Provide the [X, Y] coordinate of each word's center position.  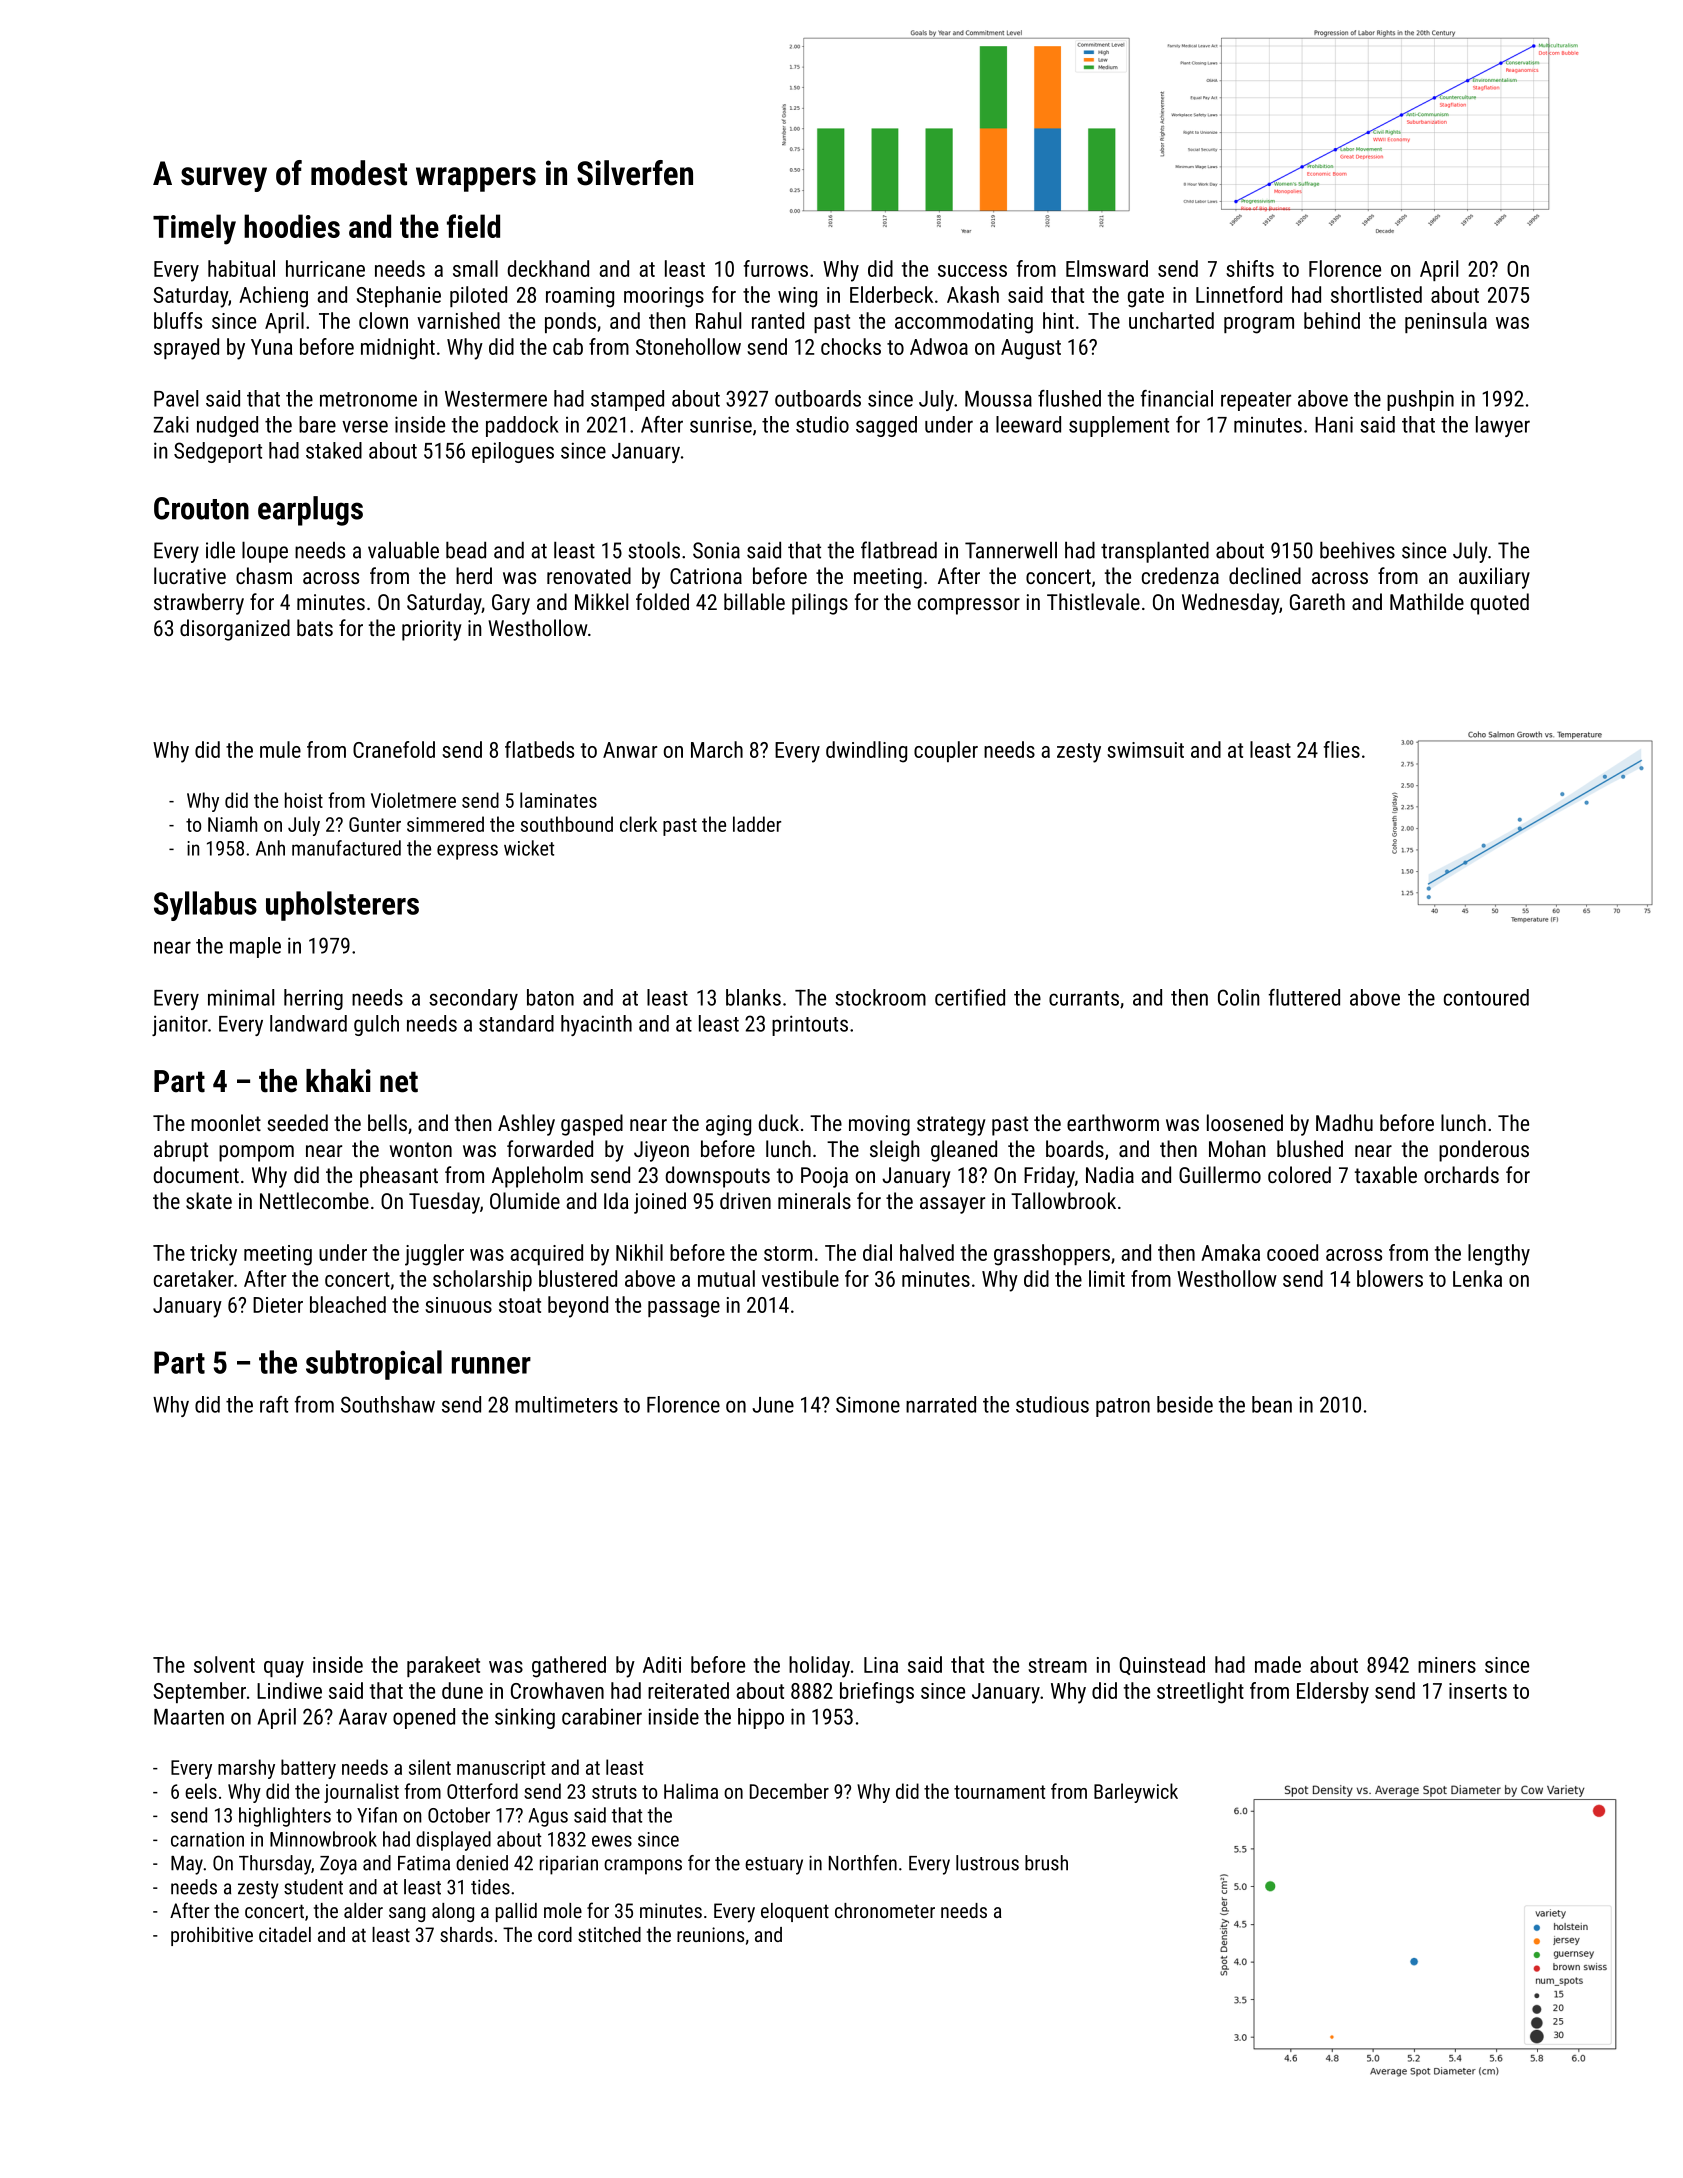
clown [383, 320]
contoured [1486, 997]
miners [1447, 1665]
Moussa [998, 398]
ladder [757, 824]
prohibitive [212, 1936]
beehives [1357, 550]
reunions [710, 1934]
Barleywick [1136, 1793]
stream [1057, 1665]
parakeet [443, 1666]
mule [280, 749]
